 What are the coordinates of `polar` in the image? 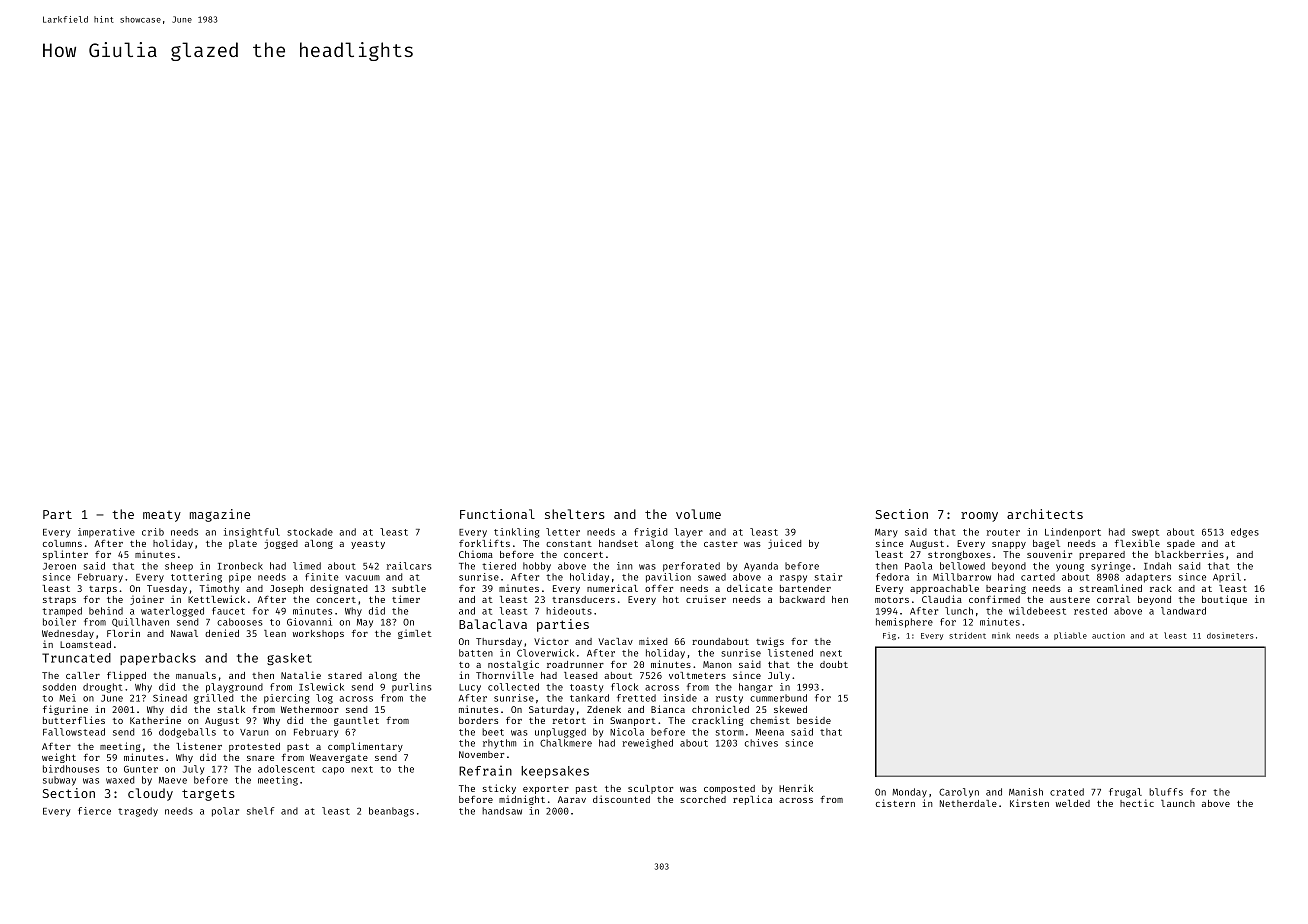 It's located at (225, 812).
